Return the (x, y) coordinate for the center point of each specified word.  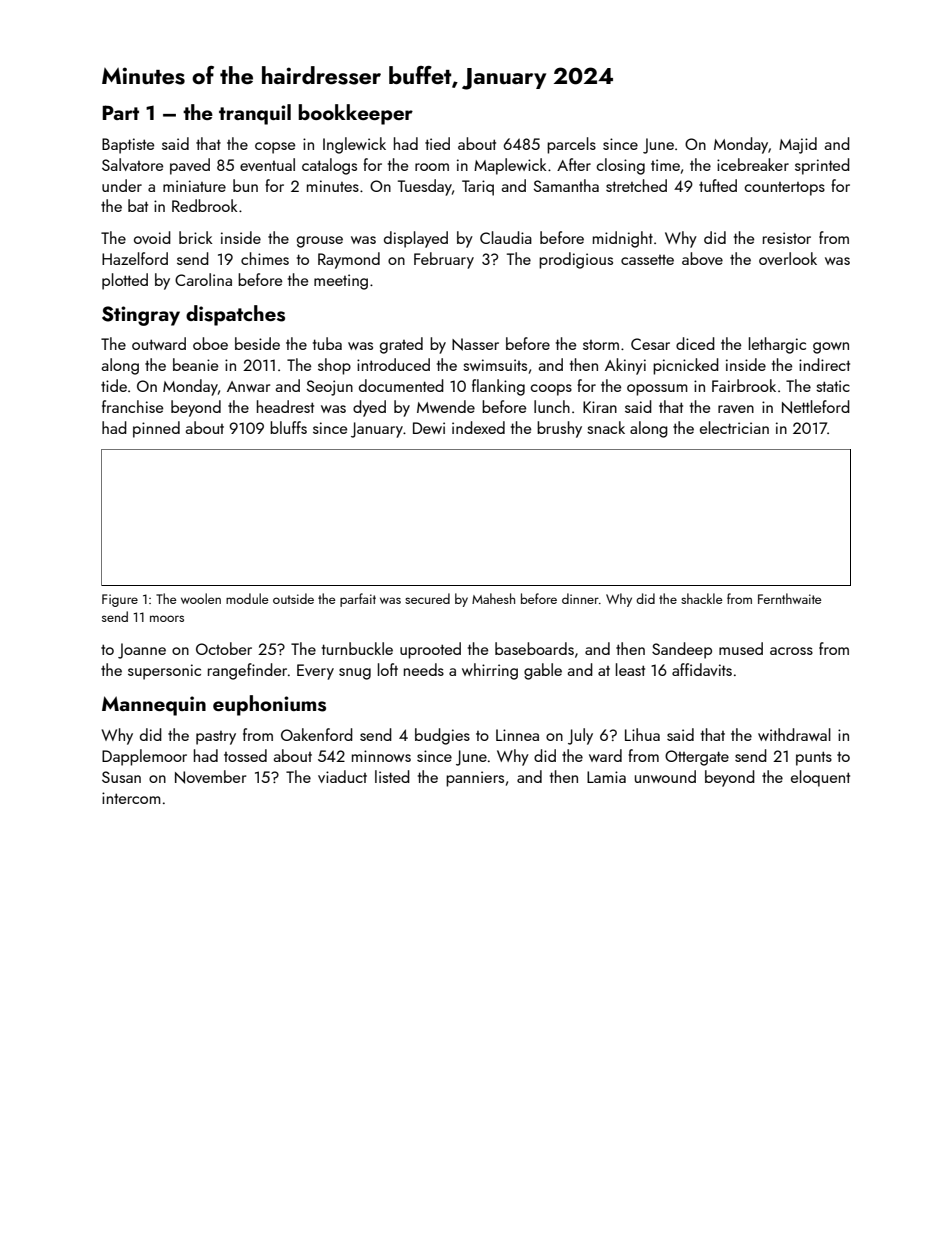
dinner (580, 598)
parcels (571, 145)
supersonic (164, 672)
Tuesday (425, 187)
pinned (156, 429)
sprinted (822, 166)
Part (120, 112)
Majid (798, 145)
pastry (216, 738)
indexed (478, 427)
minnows (381, 756)
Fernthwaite (789, 598)
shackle (701, 598)
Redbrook (204, 205)
